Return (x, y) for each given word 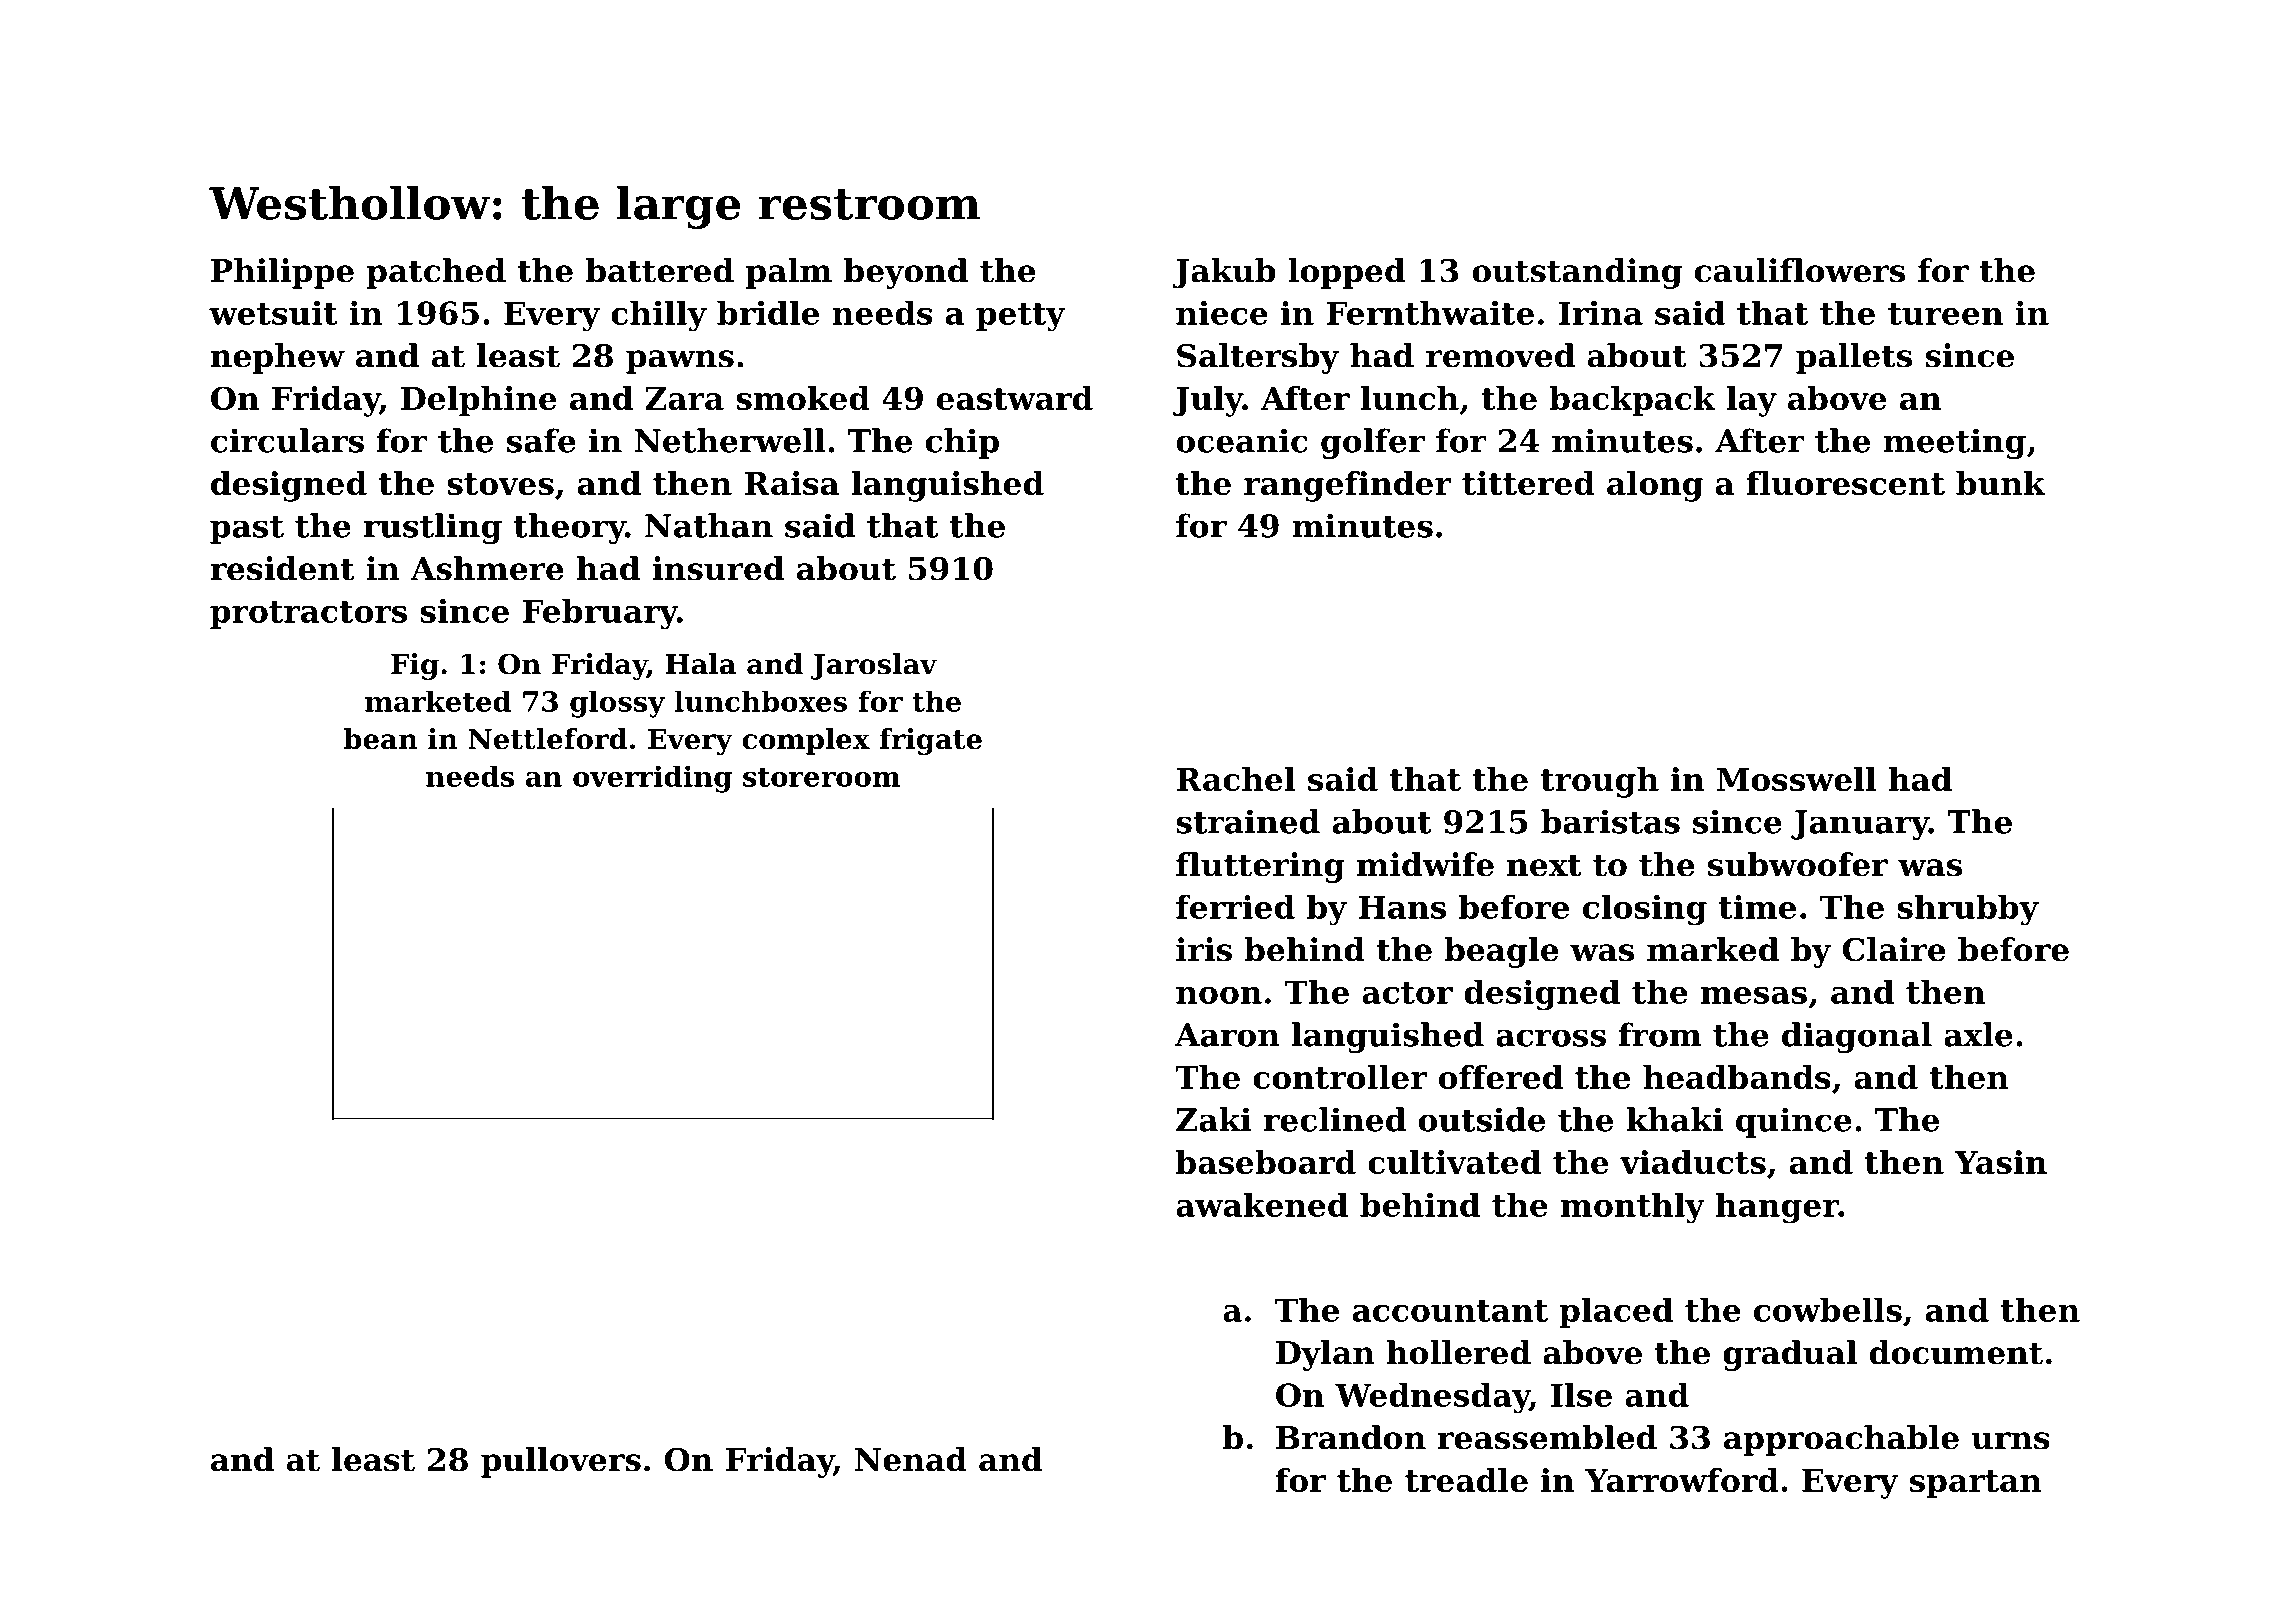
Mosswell (1796, 779)
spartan (1976, 1484)
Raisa (791, 483)
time (1757, 907)
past (247, 530)
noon (1219, 995)
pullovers (561, 1462)
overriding (652, 779)
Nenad (911, 1459)
